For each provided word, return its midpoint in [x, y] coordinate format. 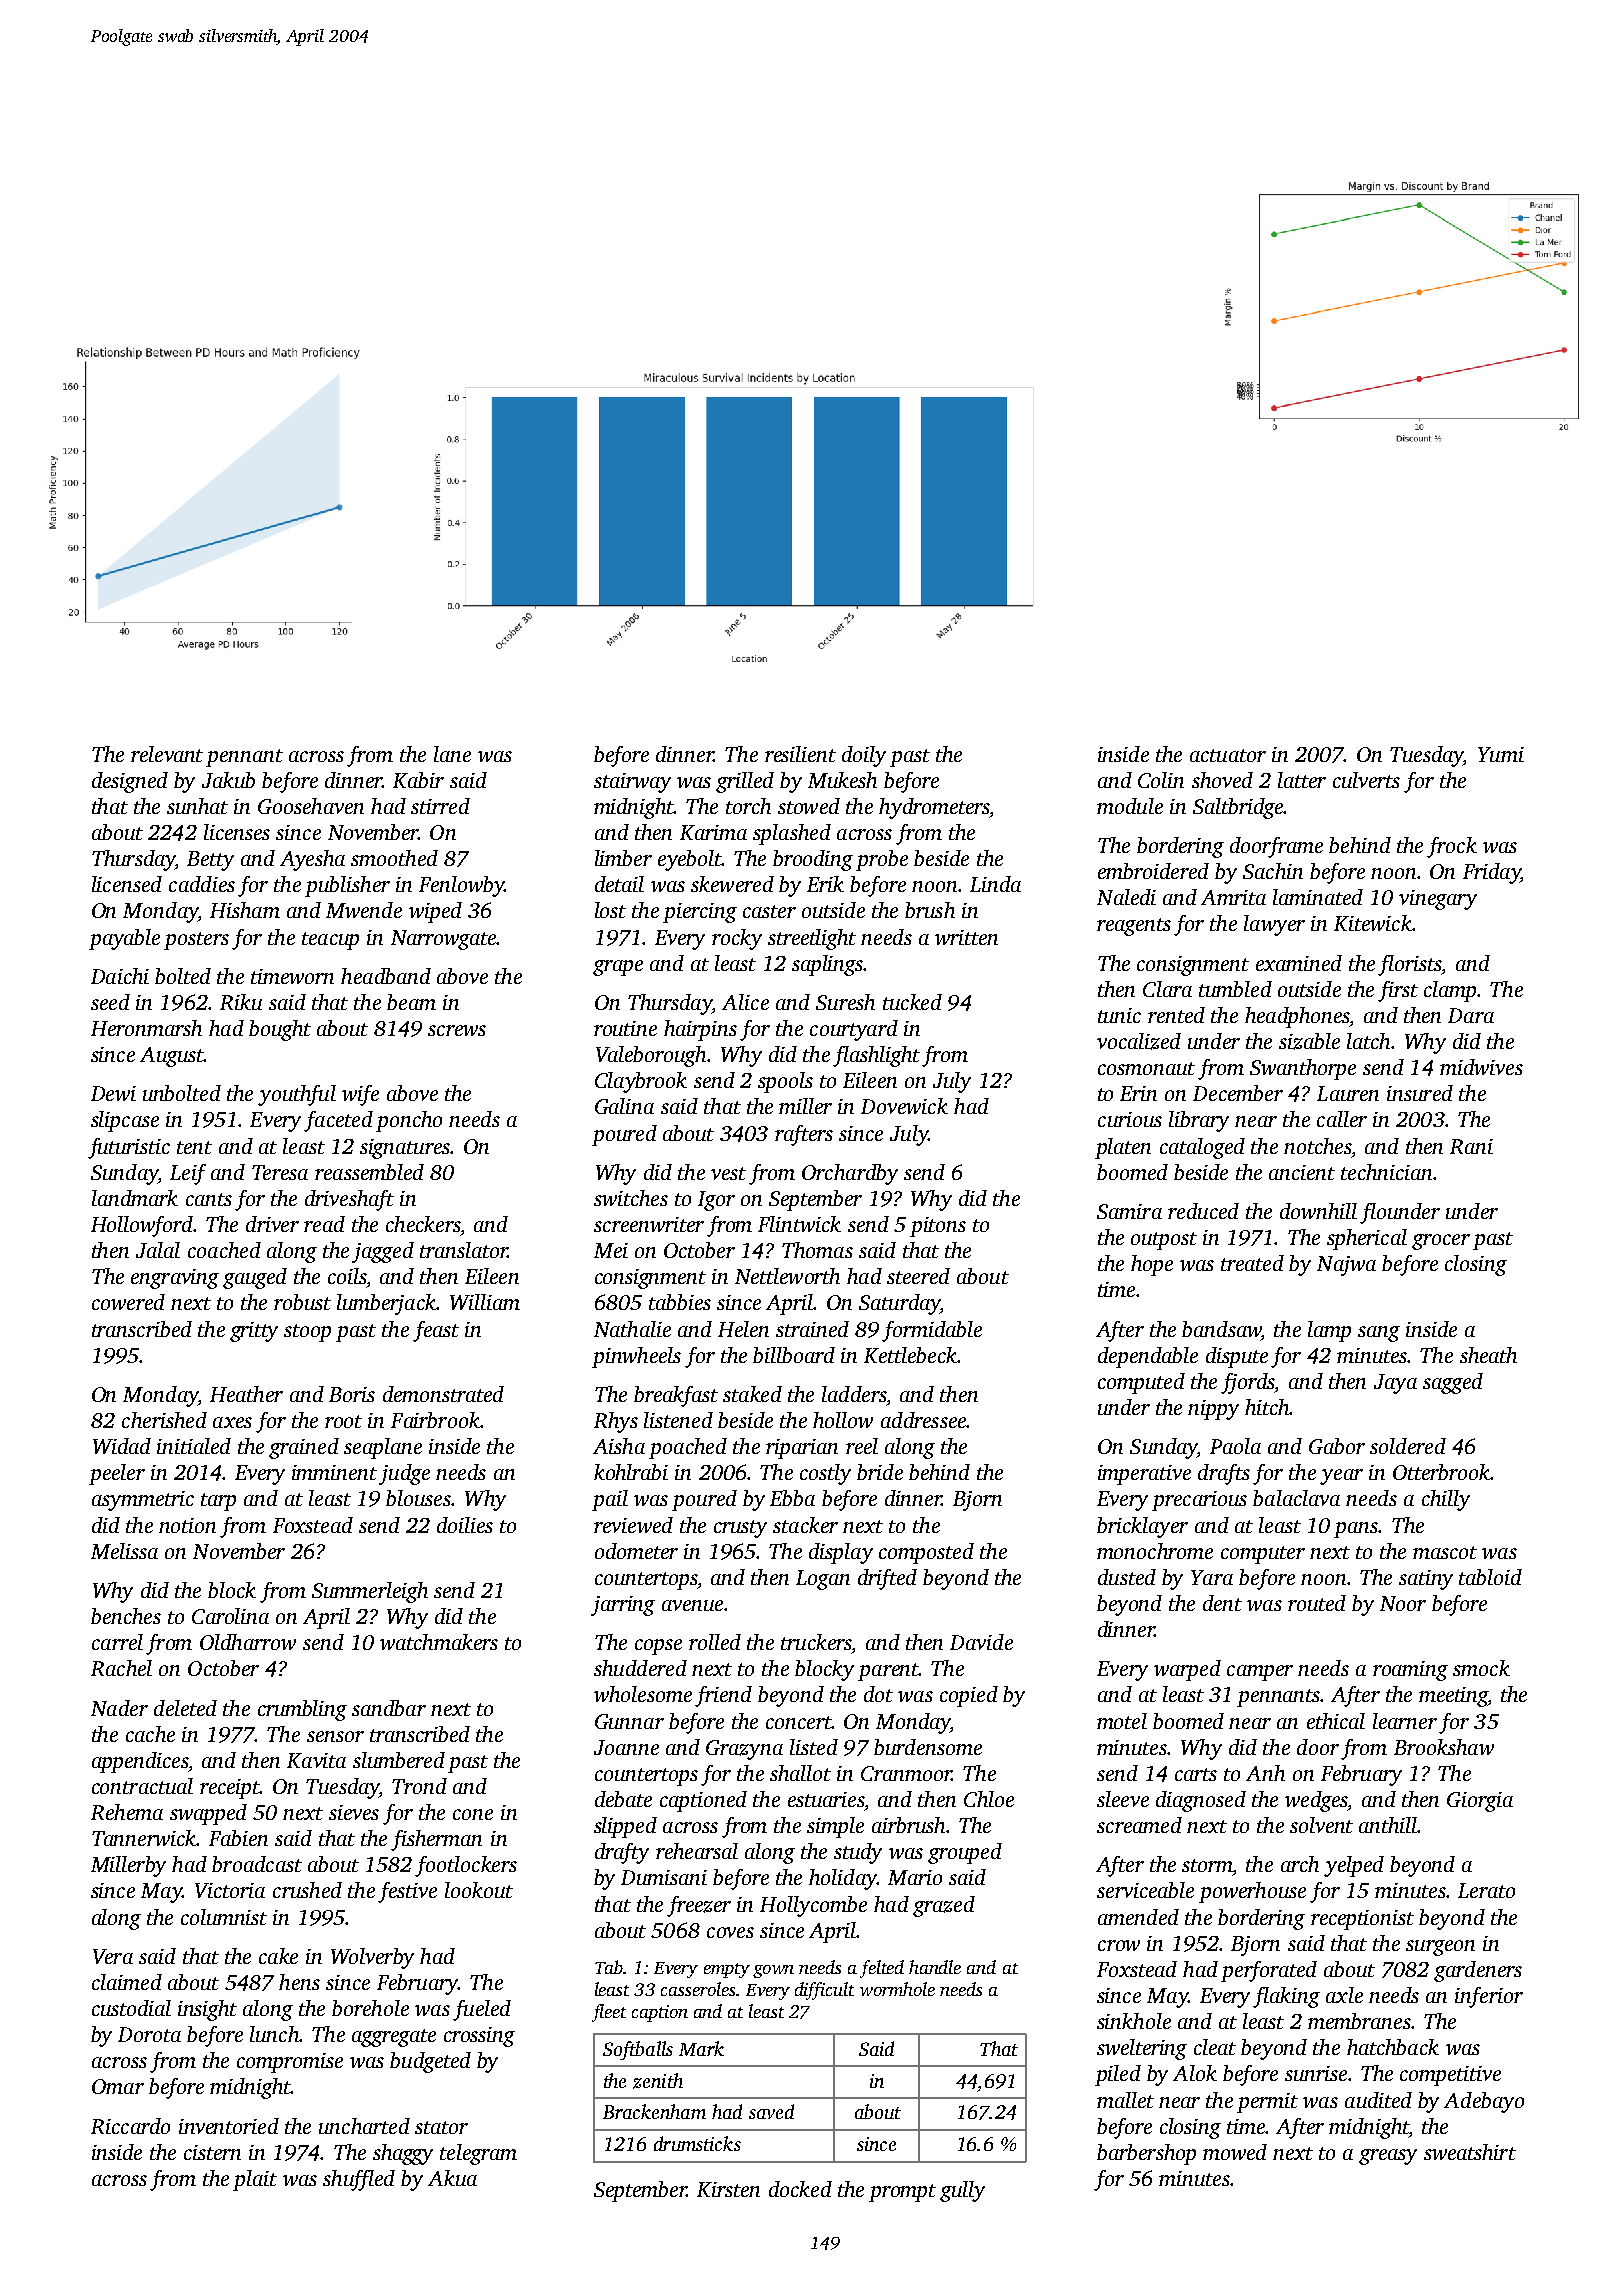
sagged [1453, 1383]
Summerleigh [370, 1592]
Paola [1235, 1446]
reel [862, 1446]
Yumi [1501, 754]
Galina [624, 1106]
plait [255, 2180]
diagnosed [1201, 1801]
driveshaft [349, 1200]
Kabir [418, 780]
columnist [224, 1917]
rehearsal [697, 1851]
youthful [297, 1095]
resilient [800, 754]
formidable [932, 1331]
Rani [1471, 1146]
